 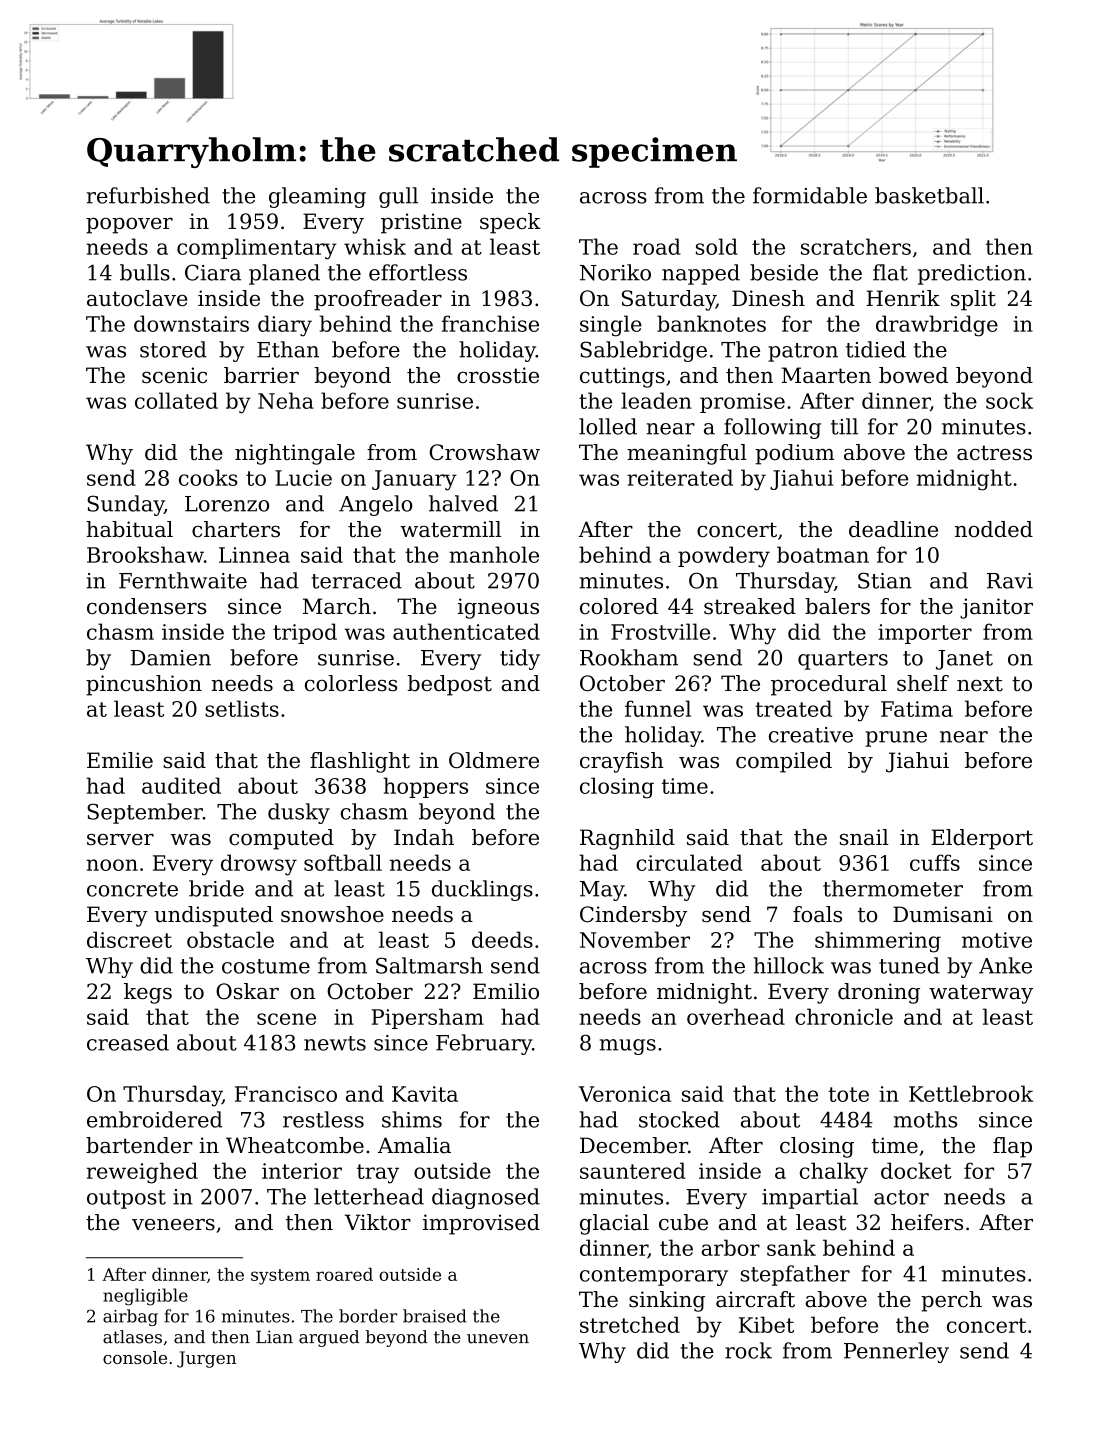 What do you see at coordinates (823, 554) in the page?
I see `boatman` at bounding box center [823, 554].
